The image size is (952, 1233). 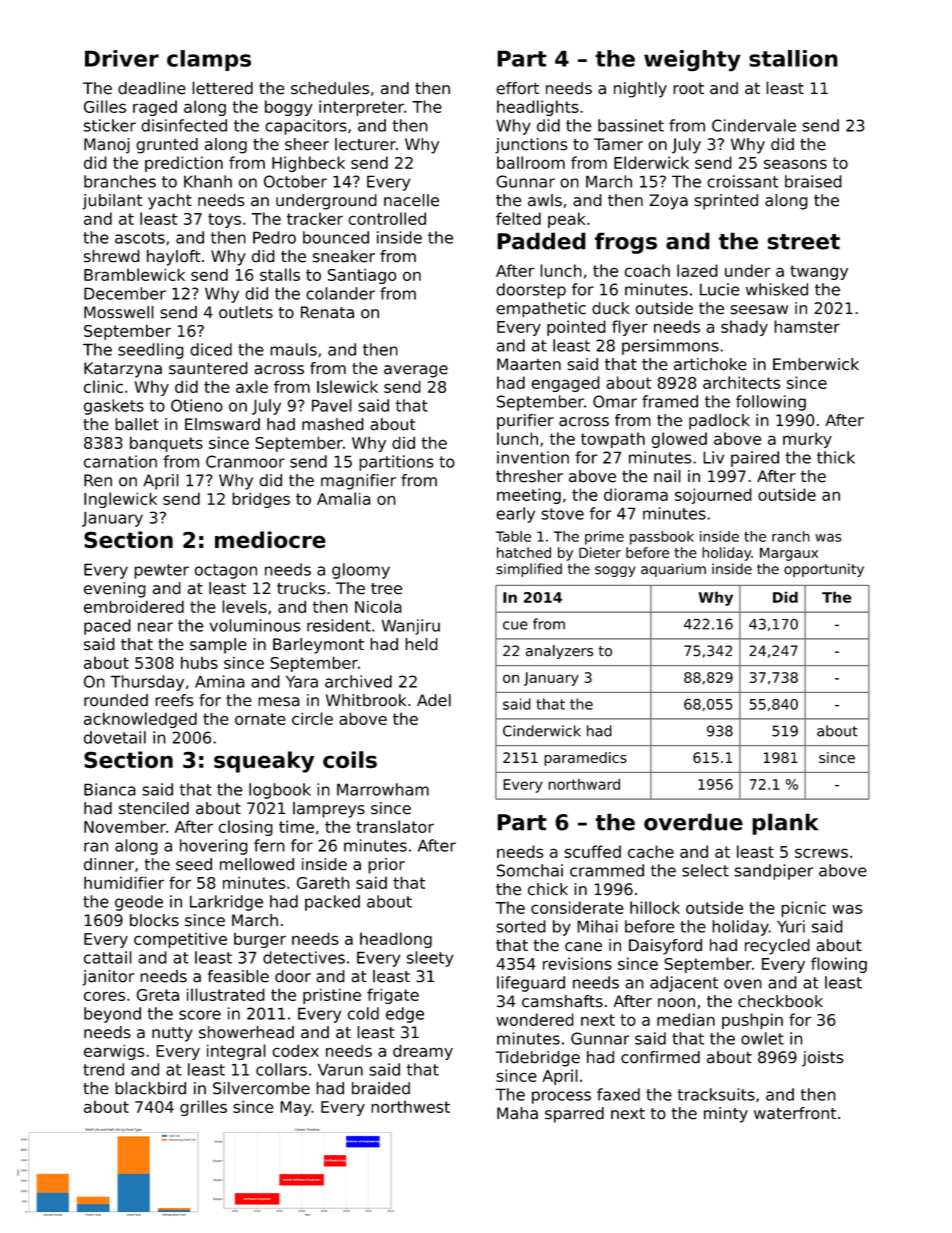 What do you see at coordinates (541, 310) in the screenshot?
I see `empathetic` at bounding box center [541, 310].
